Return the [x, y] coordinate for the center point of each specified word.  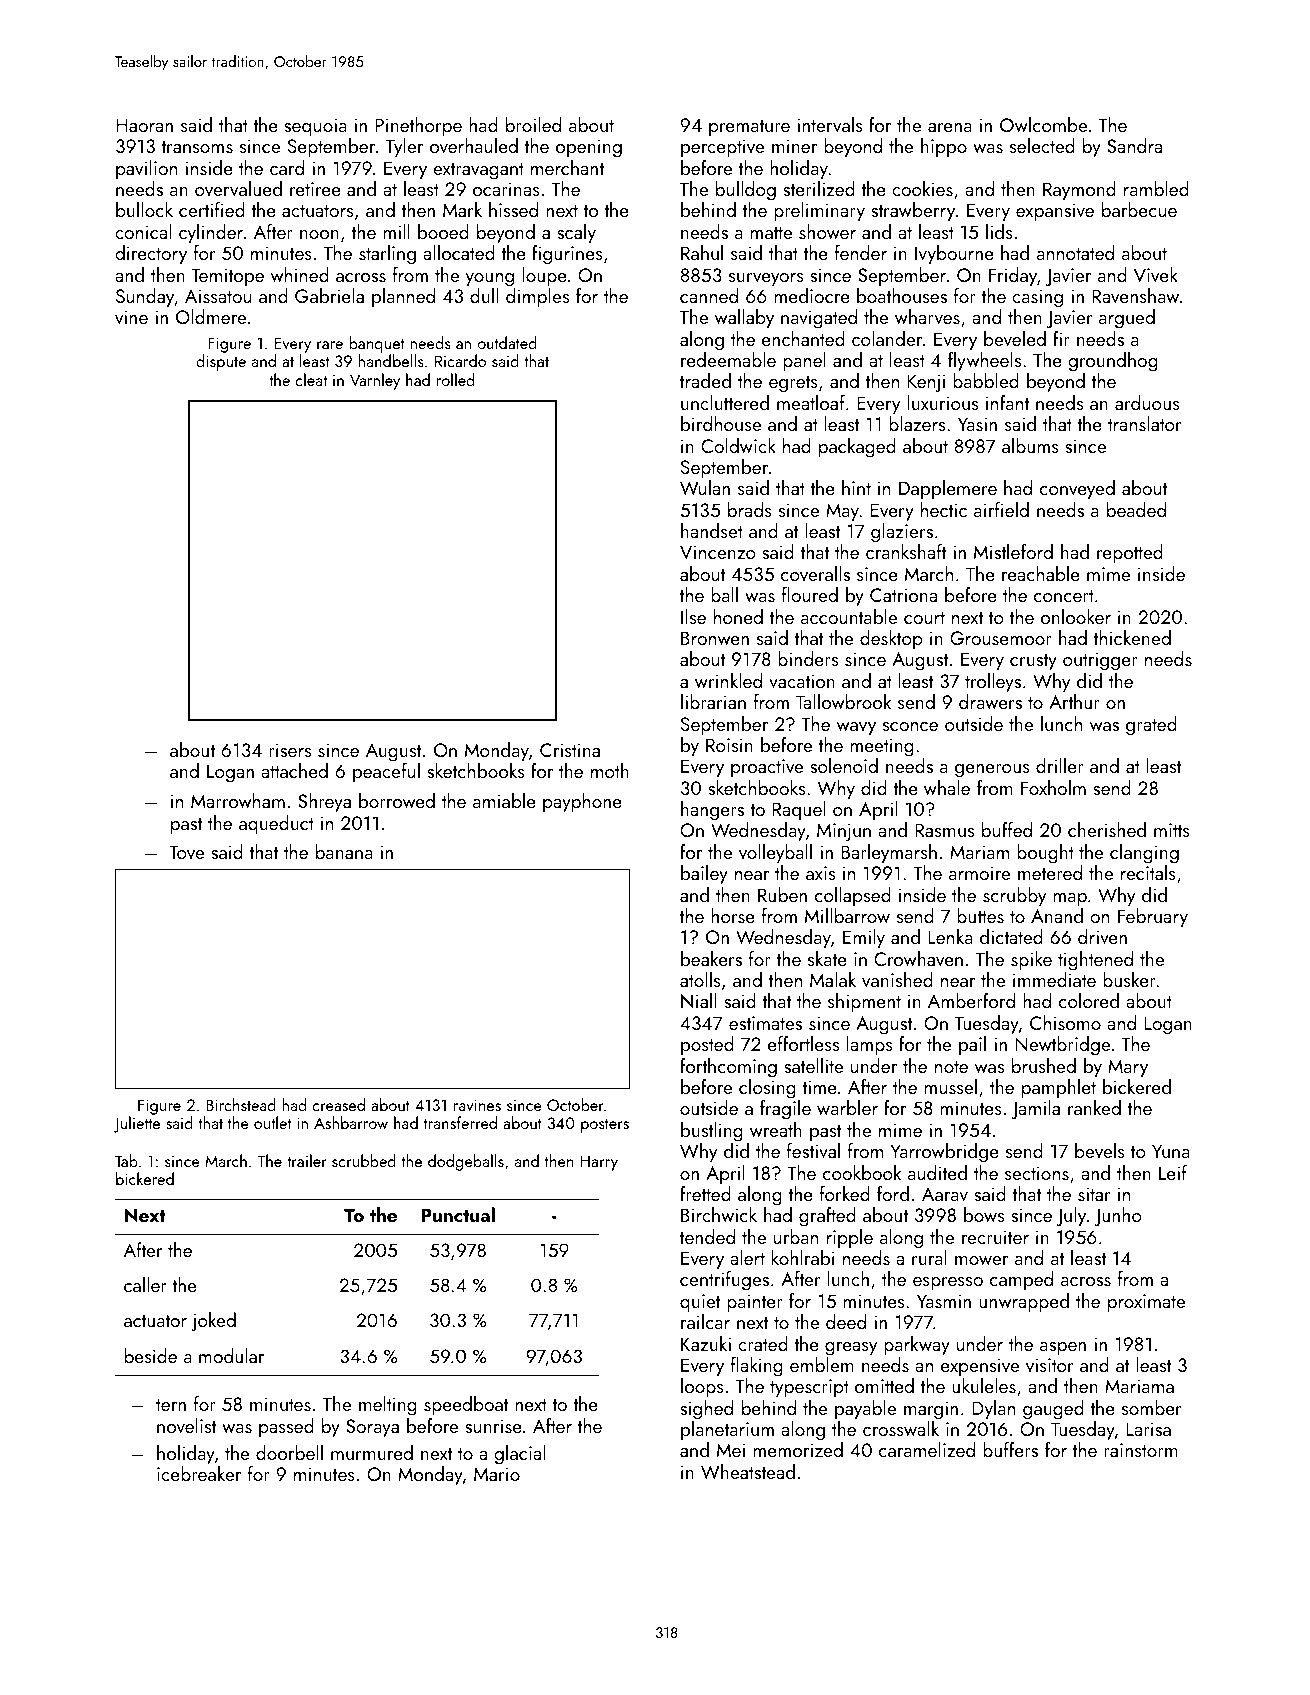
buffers [1010, 1449]
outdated [507, 342]
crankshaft [906, 551]
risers [290, 750]
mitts [1172, 830]
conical [143, 231]
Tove [186, 852]
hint [856, 487]
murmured [372, 1452]
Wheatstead [748, 1471]
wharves [927, 316]
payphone [582, 803]
